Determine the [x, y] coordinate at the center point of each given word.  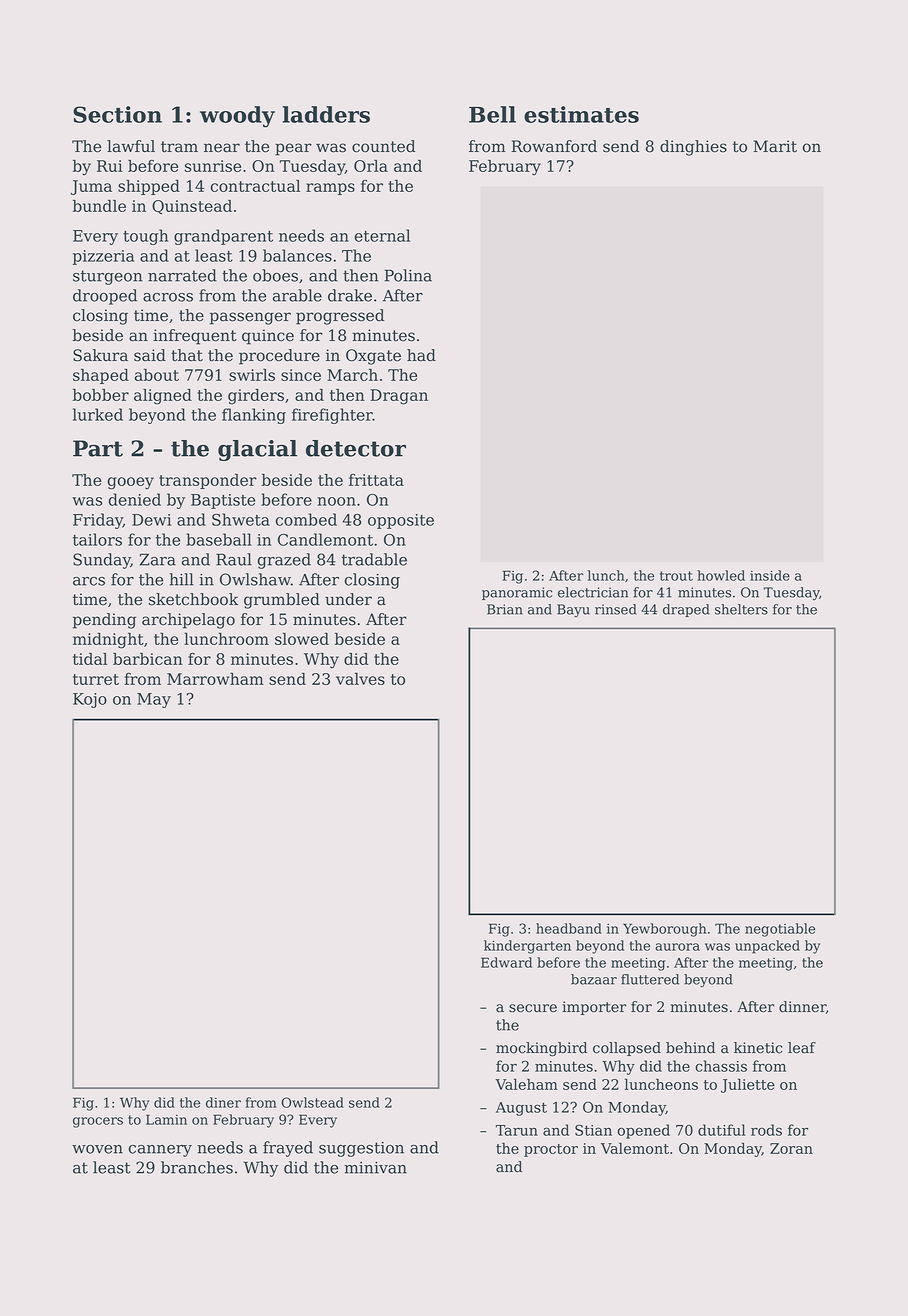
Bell [492, 114]
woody [237, 117]
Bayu [573, 610]
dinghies [693, 148]
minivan [375, 1168]
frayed [288, 1149]
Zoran [791, 1148]
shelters [741, 609]
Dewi [151, 520]
